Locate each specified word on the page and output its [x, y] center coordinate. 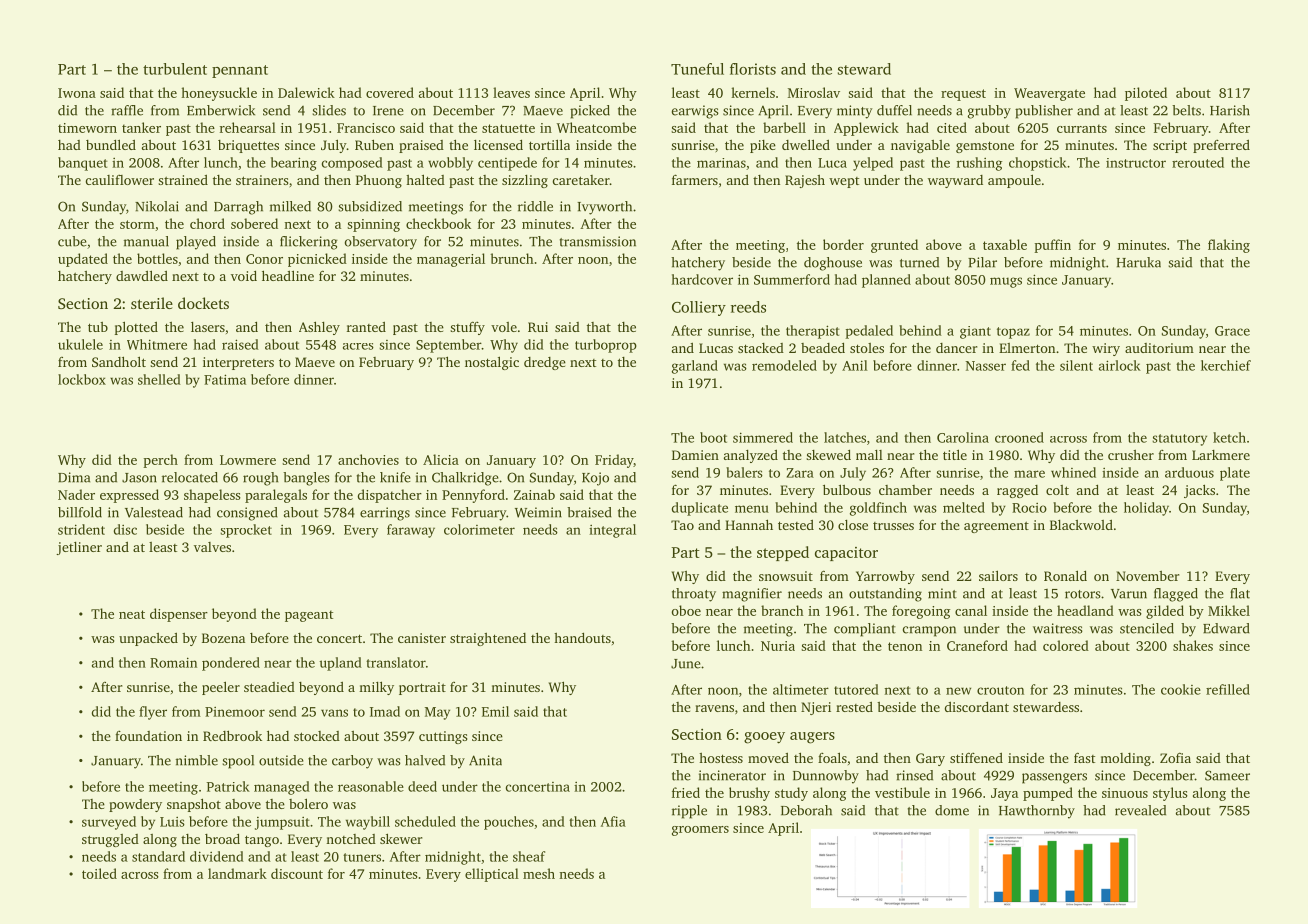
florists [753, 69]
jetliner [79, 548]
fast [1084, 757]
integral [612, 531]
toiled [99, 873]
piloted [1146, 94]
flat [1240, 593]
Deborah [806, 810]
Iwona [77, 93]
